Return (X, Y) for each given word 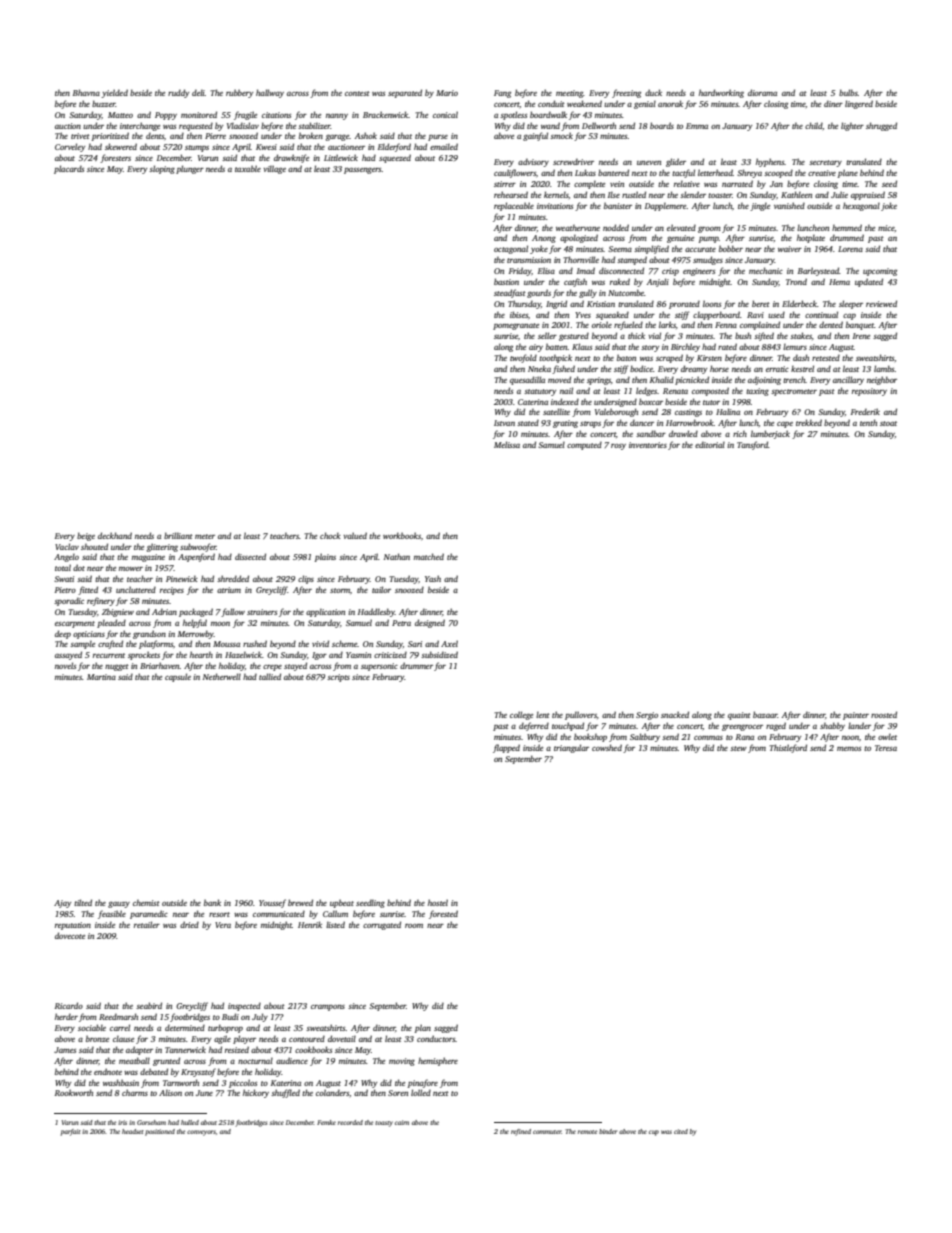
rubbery (239, 94)
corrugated (382, 925)
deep (63, 634)
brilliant (178, 535)
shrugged (881, 126)
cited (681, 1131)
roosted (884, 714)
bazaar (765, 714)
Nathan (397, 556)
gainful (535, 136)
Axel (449, 643)
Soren (398, 1093)
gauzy (119, 905)
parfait (70, 1132)
